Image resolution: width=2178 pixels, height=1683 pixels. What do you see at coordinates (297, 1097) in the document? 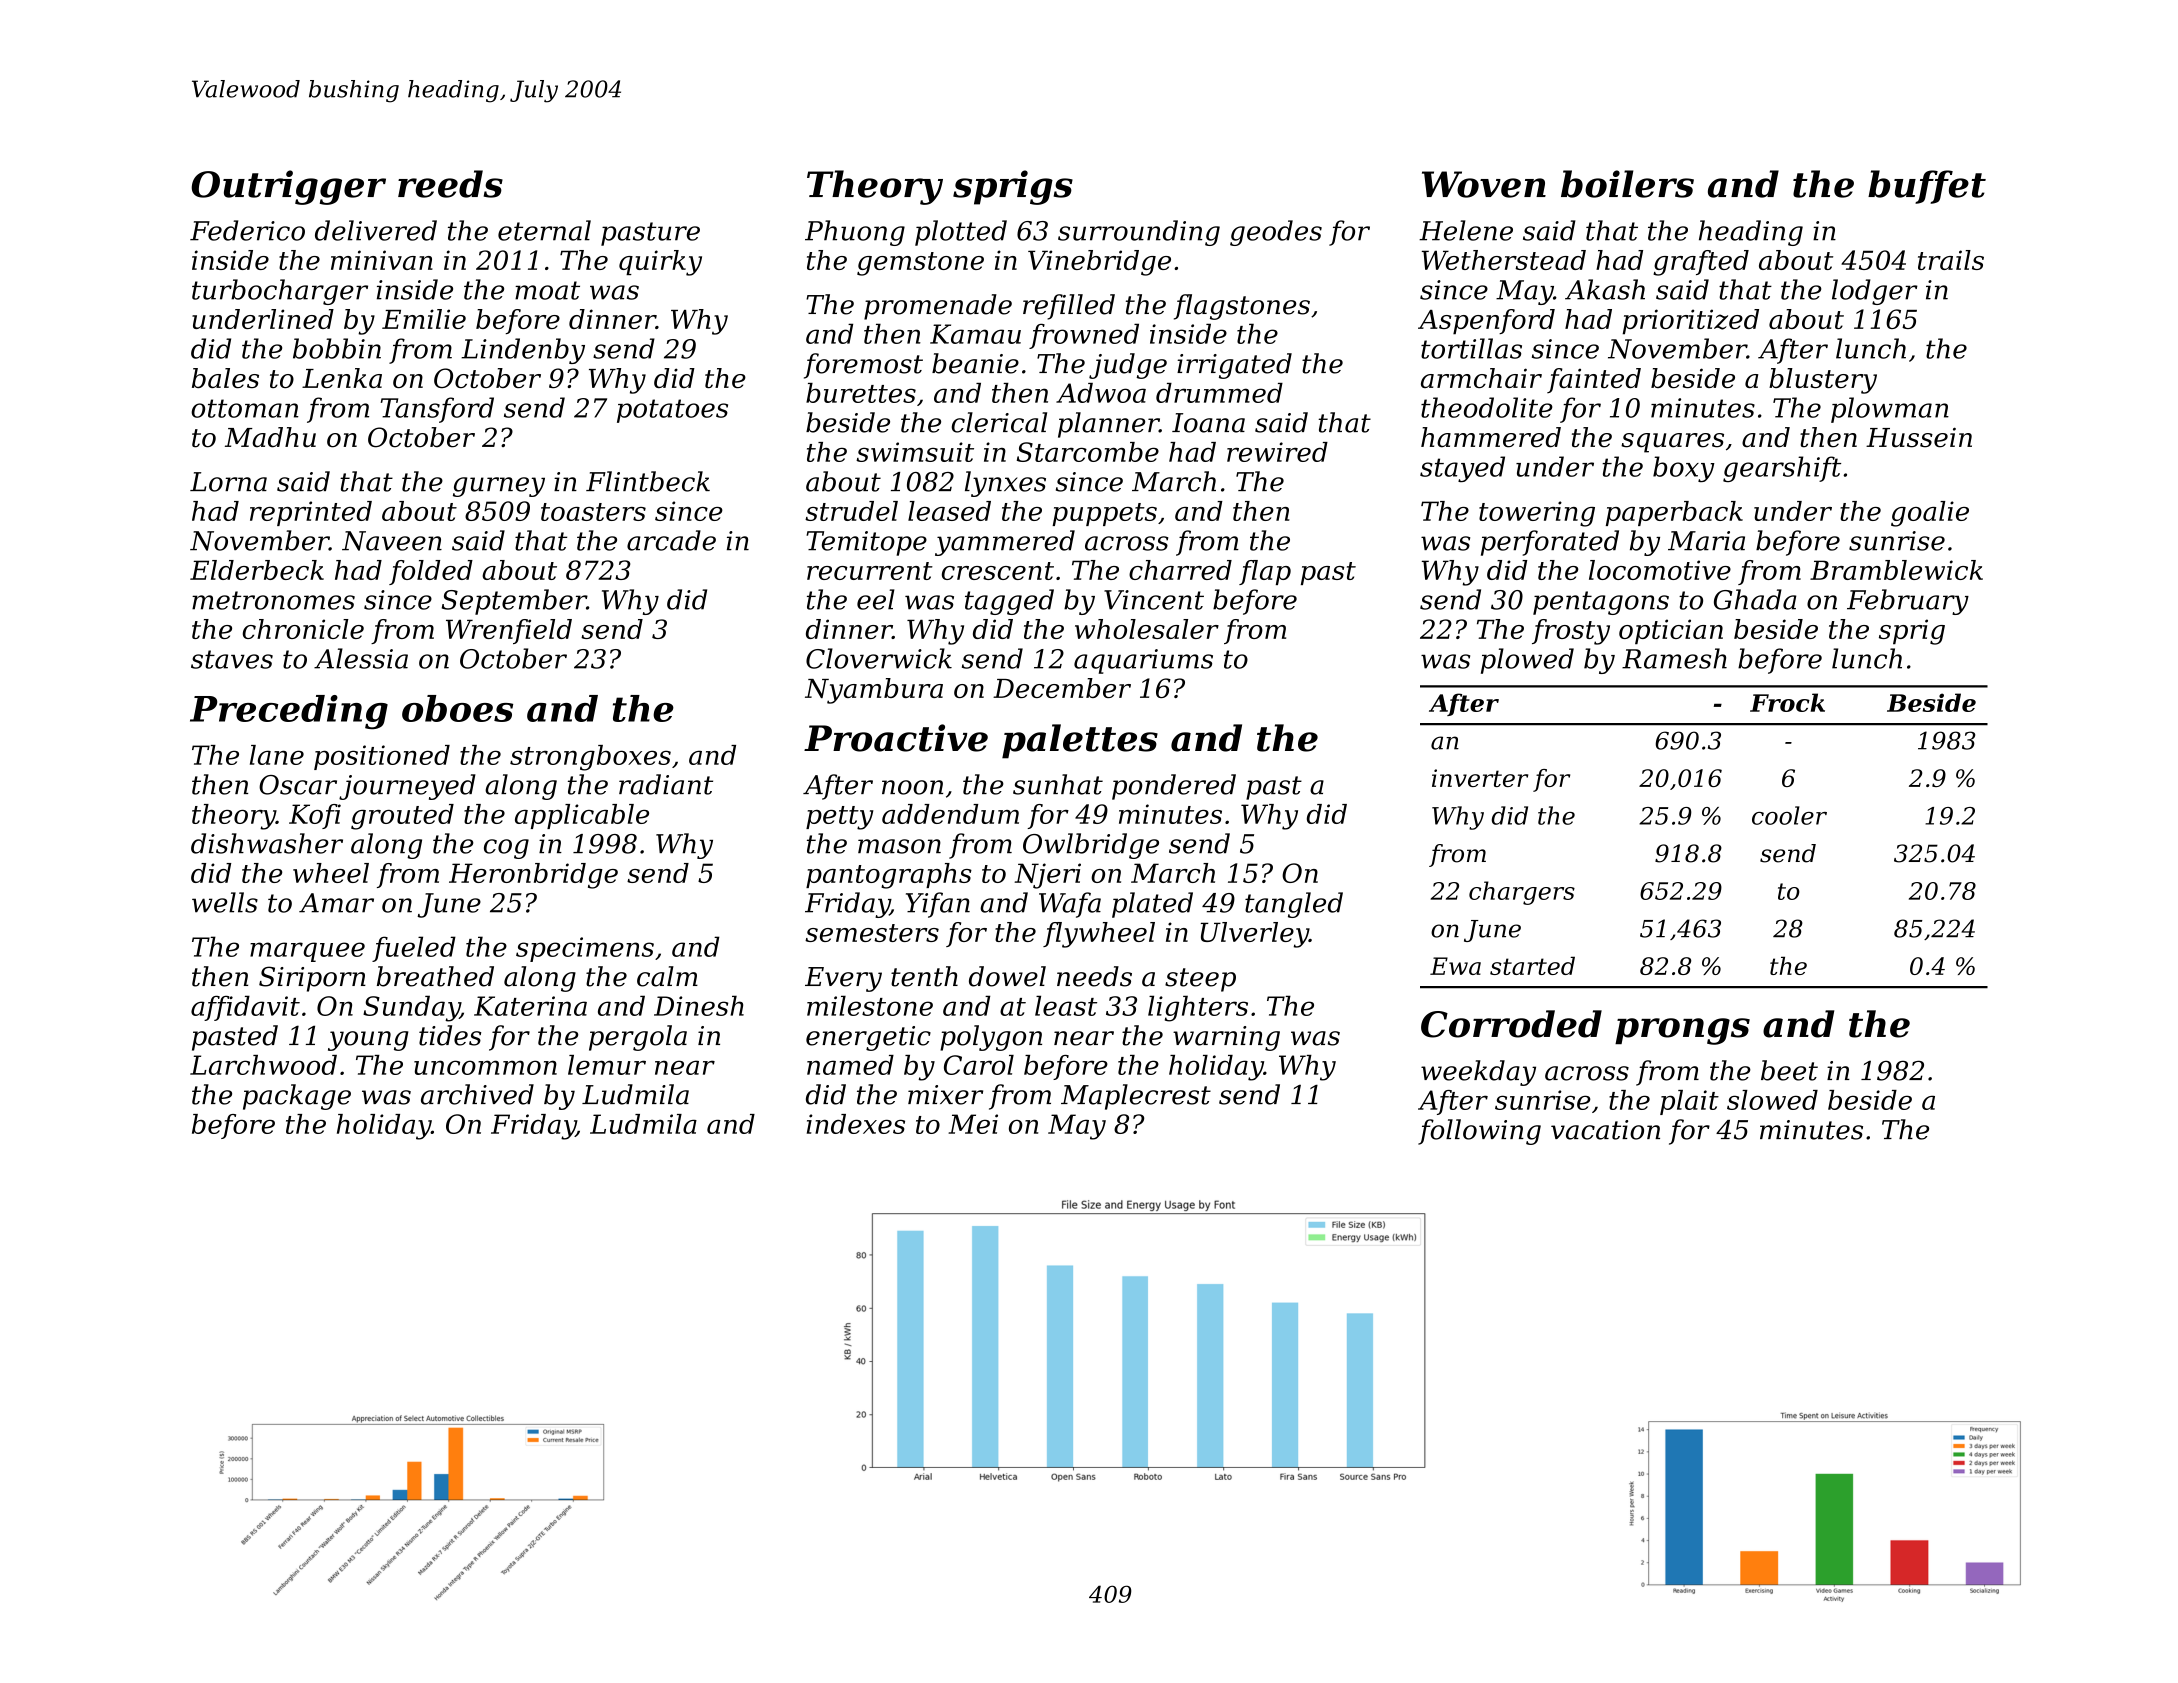
I see `package` at bounding box center [297, 1097].
